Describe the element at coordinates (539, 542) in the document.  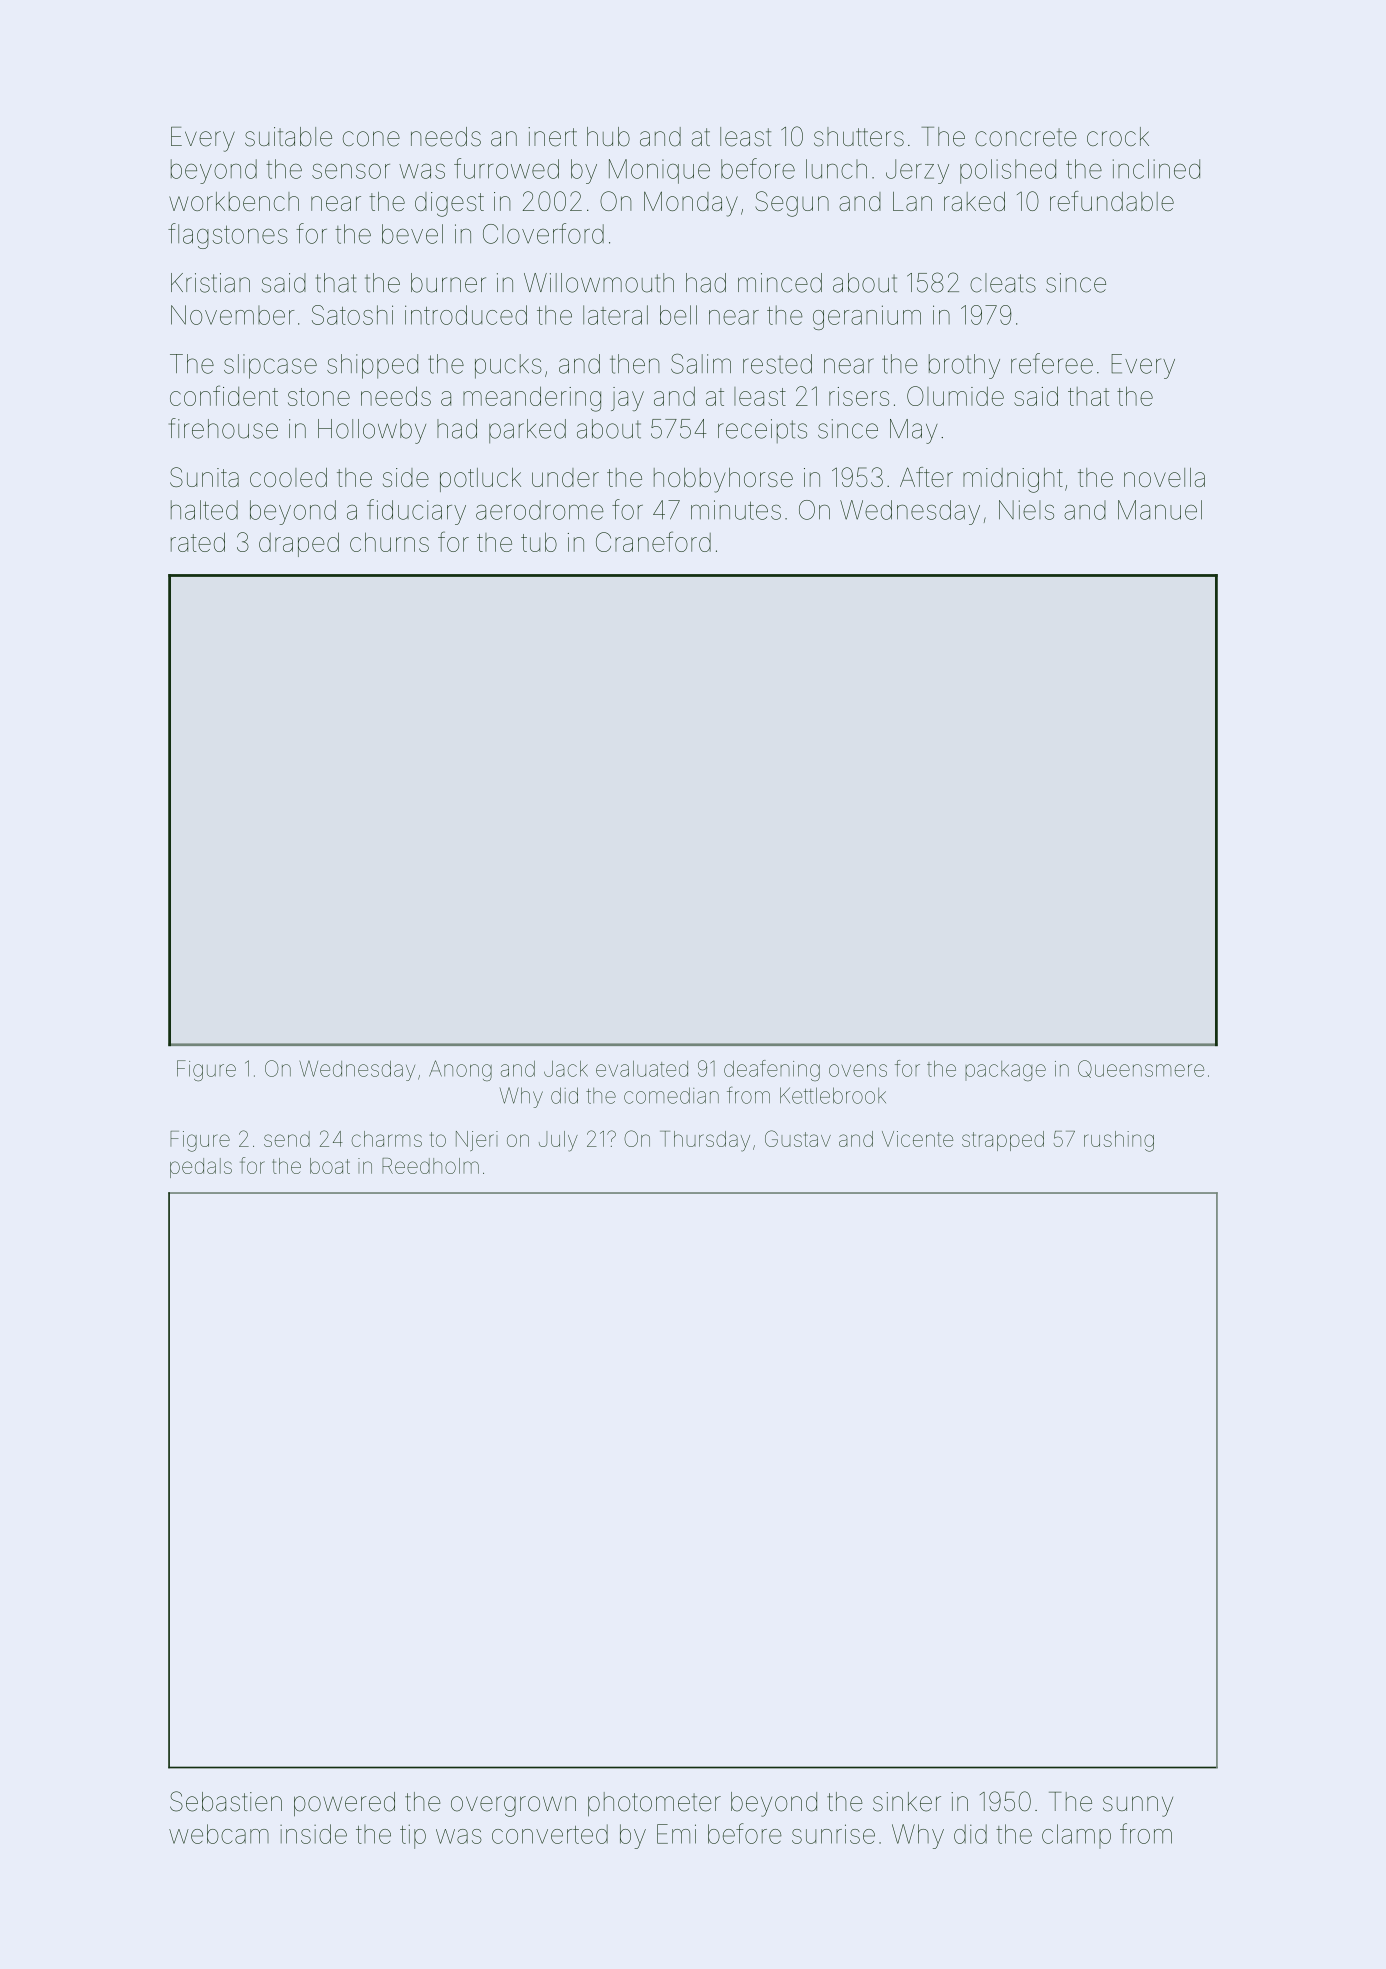
I see `tub` at that location.
